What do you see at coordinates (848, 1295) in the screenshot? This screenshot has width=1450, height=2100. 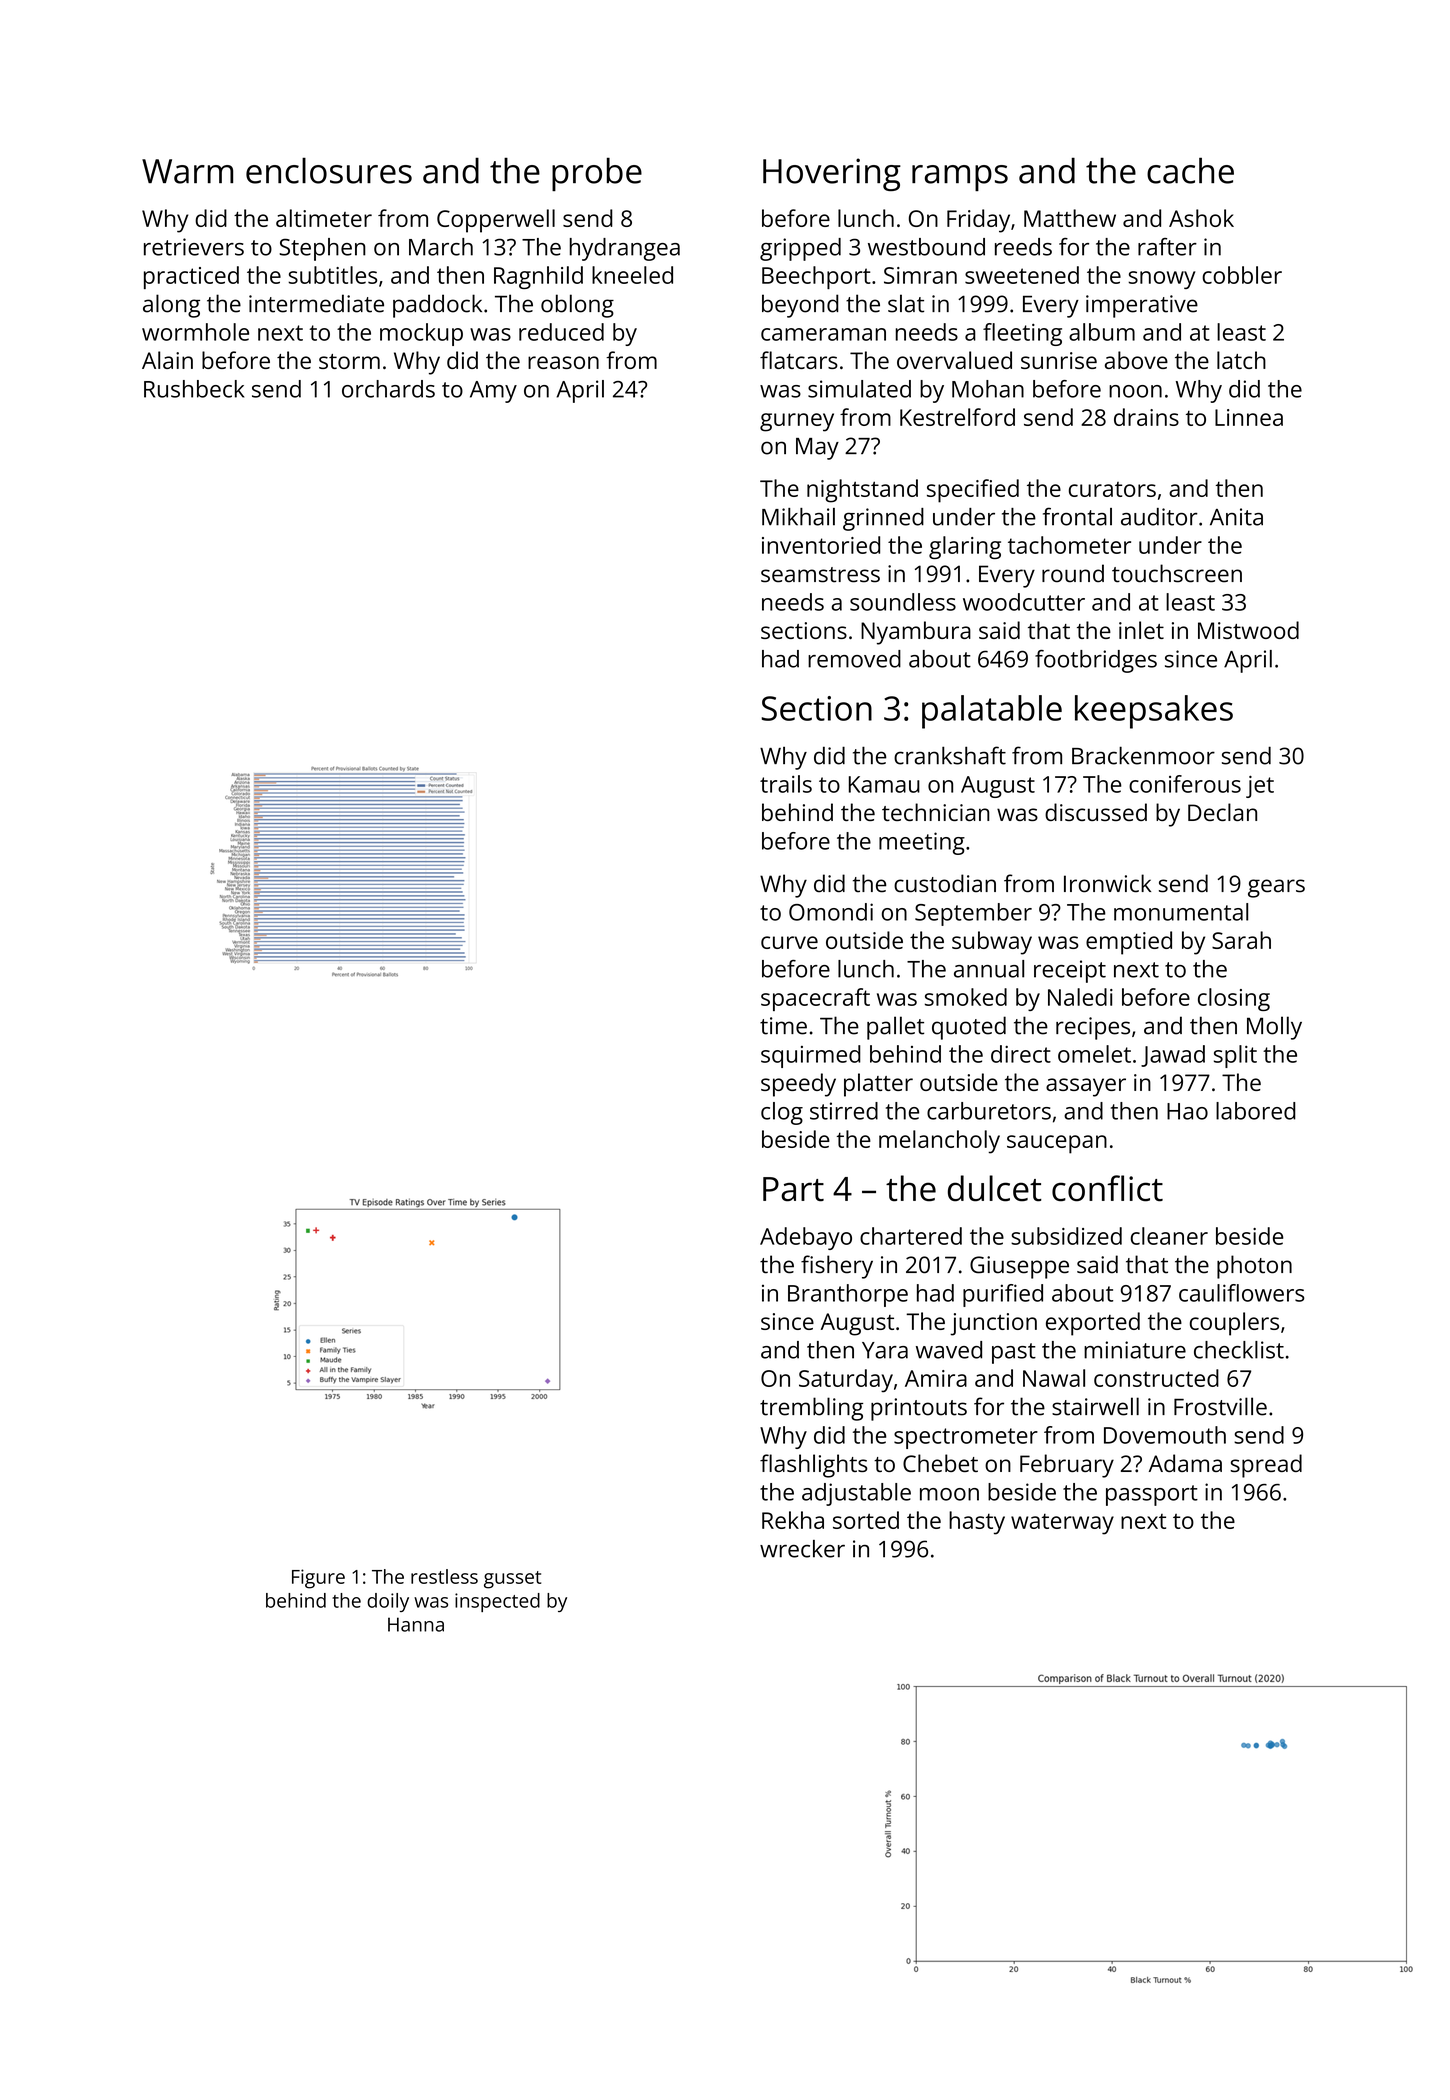 I see `Branthorpe` at bounding box center [848, 1295].
